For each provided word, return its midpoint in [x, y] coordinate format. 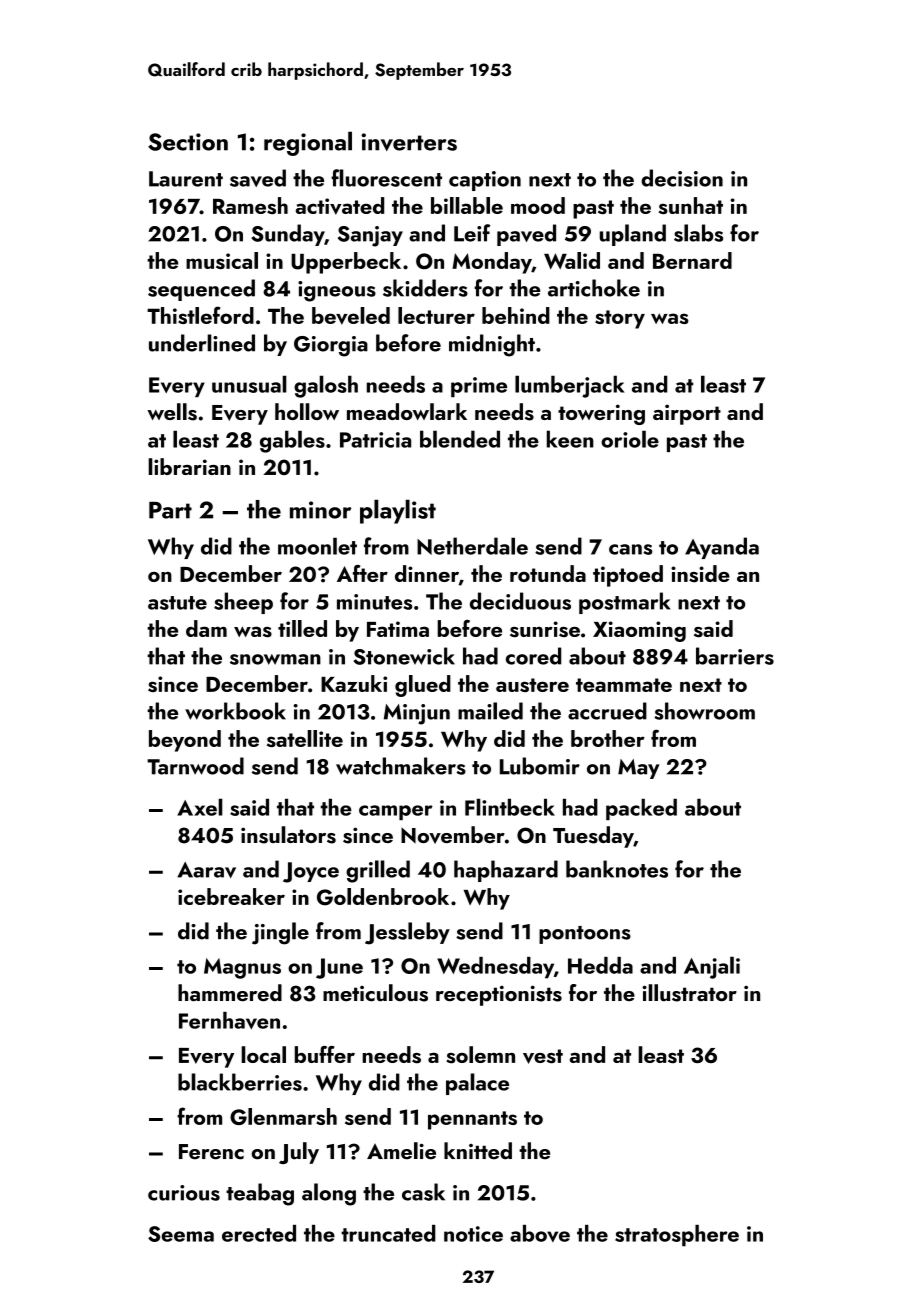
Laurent [186, 179]
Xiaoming [639, 631]
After [362, 573]
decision [682, 178]
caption [485, 181]
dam [206, 628]
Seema [181, 1234]
